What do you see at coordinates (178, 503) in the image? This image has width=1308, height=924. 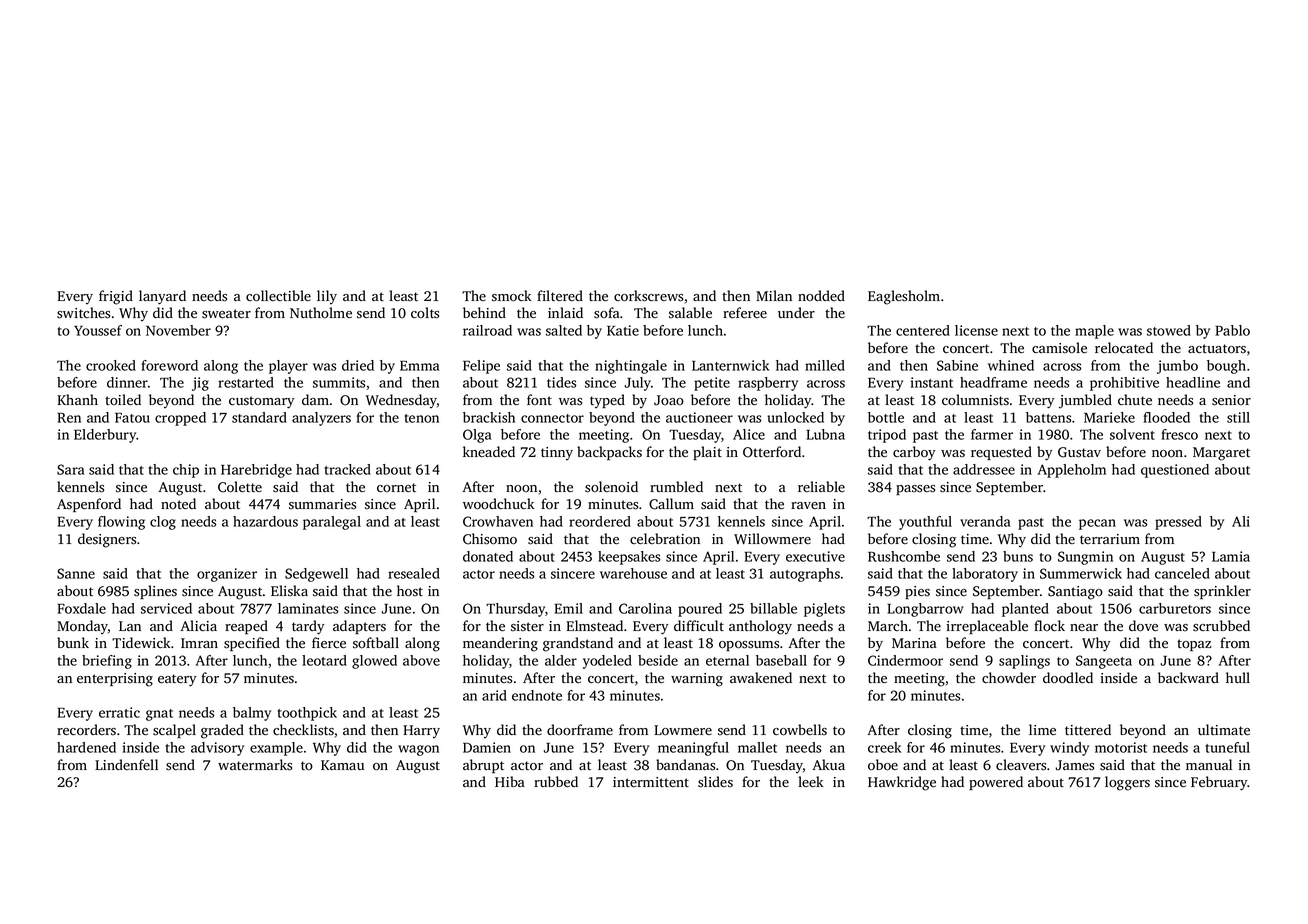 I see `noted` at bounding box center [178, 503].
